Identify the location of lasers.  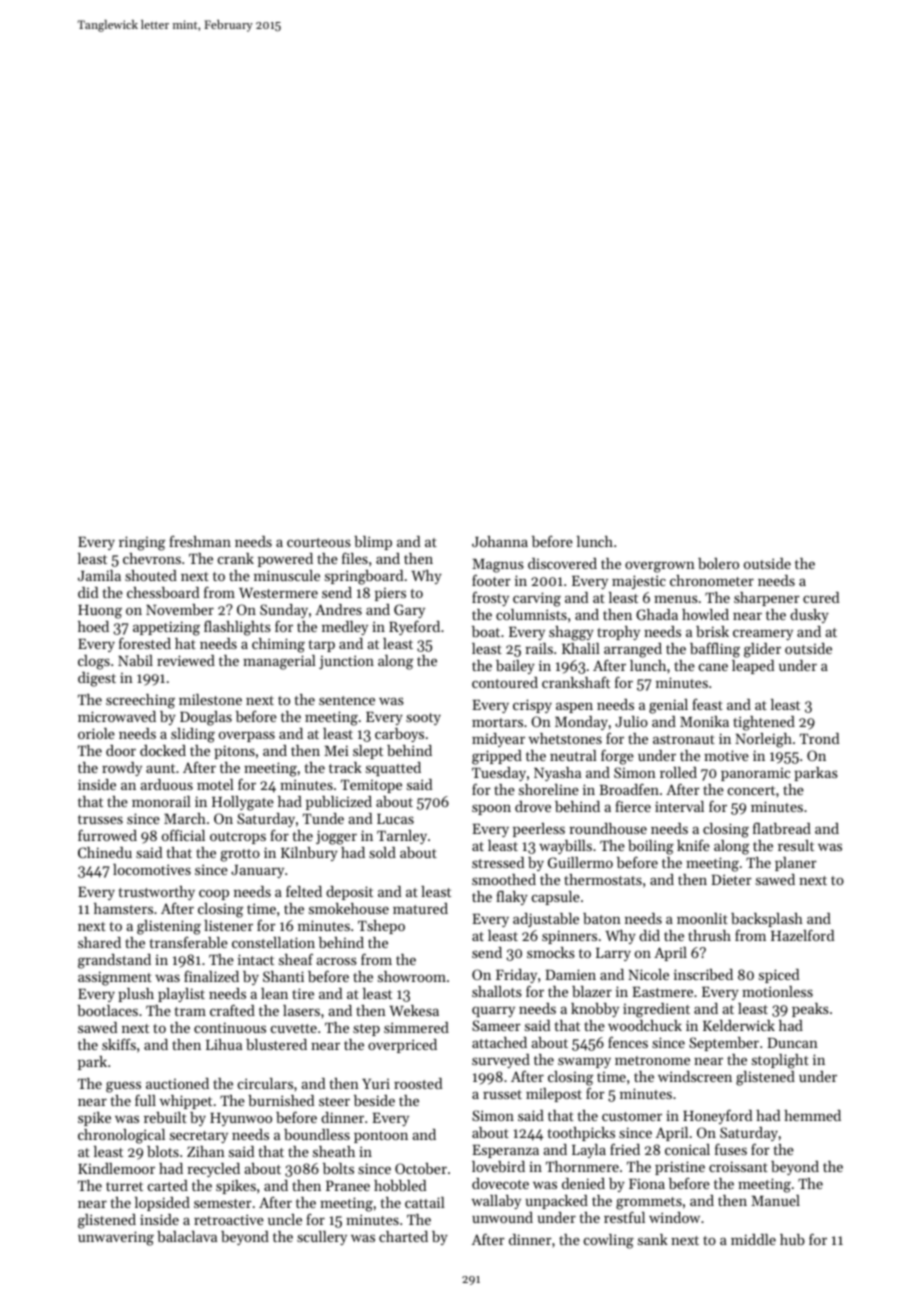
(301, 1010).
